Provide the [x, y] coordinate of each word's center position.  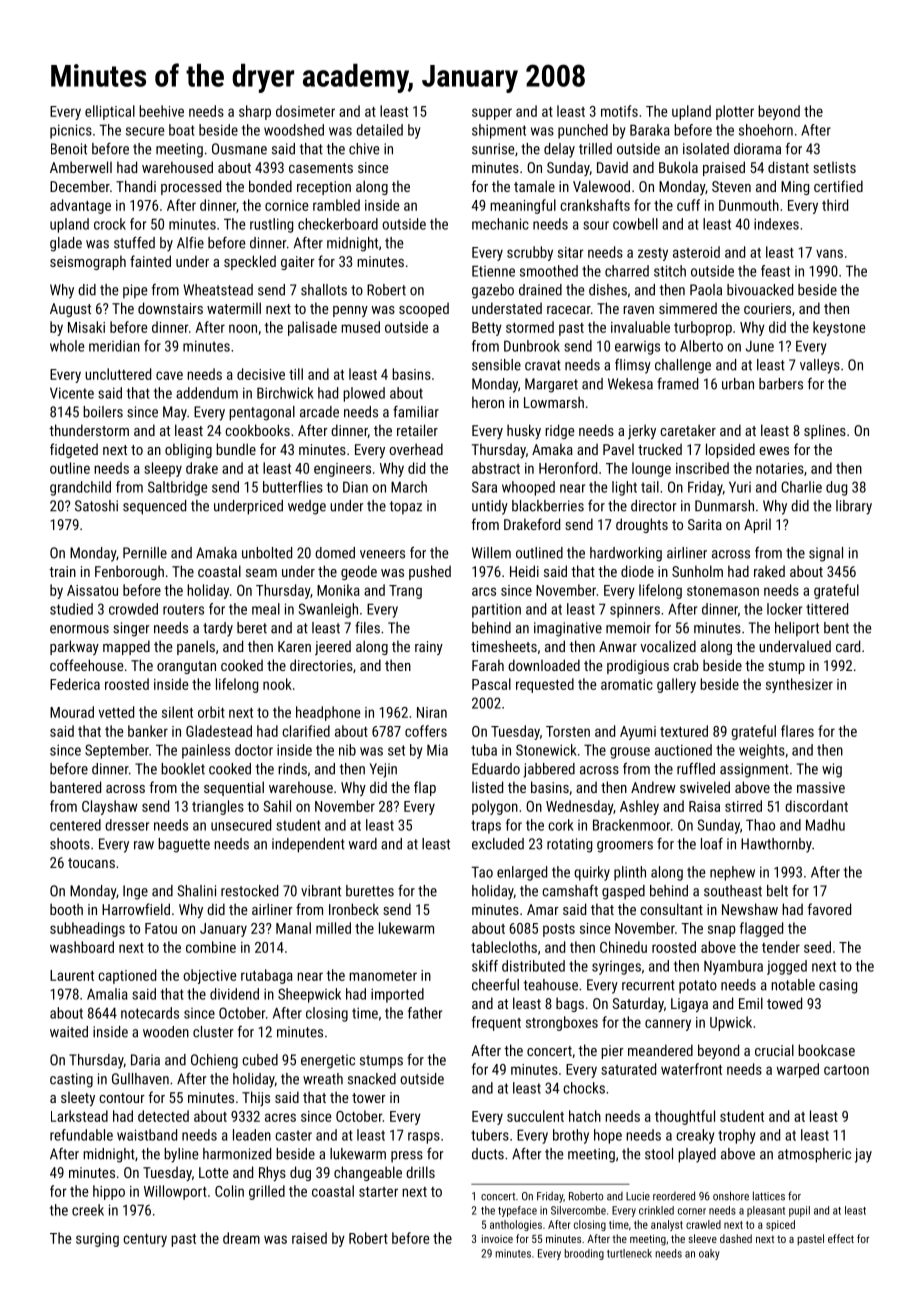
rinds [292, 769]
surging [97, 1240]
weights [762, 751]
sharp [255, 112]
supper [492, 114]
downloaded [544, 665]
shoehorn [766, 130]
